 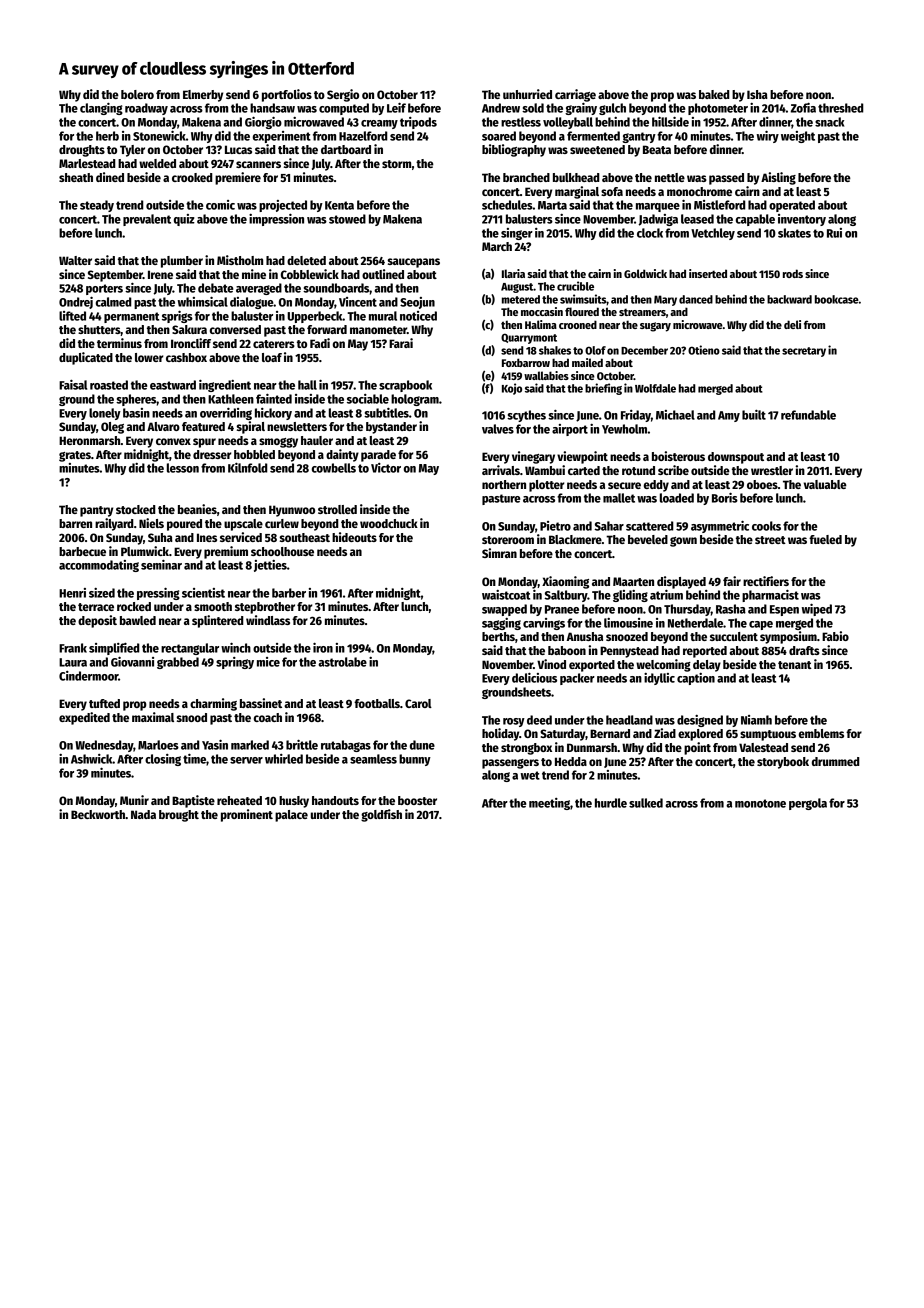 What do you see at coordinates (788, 637) in the document?
I see `symposium` at bounding box center [788, 637].
